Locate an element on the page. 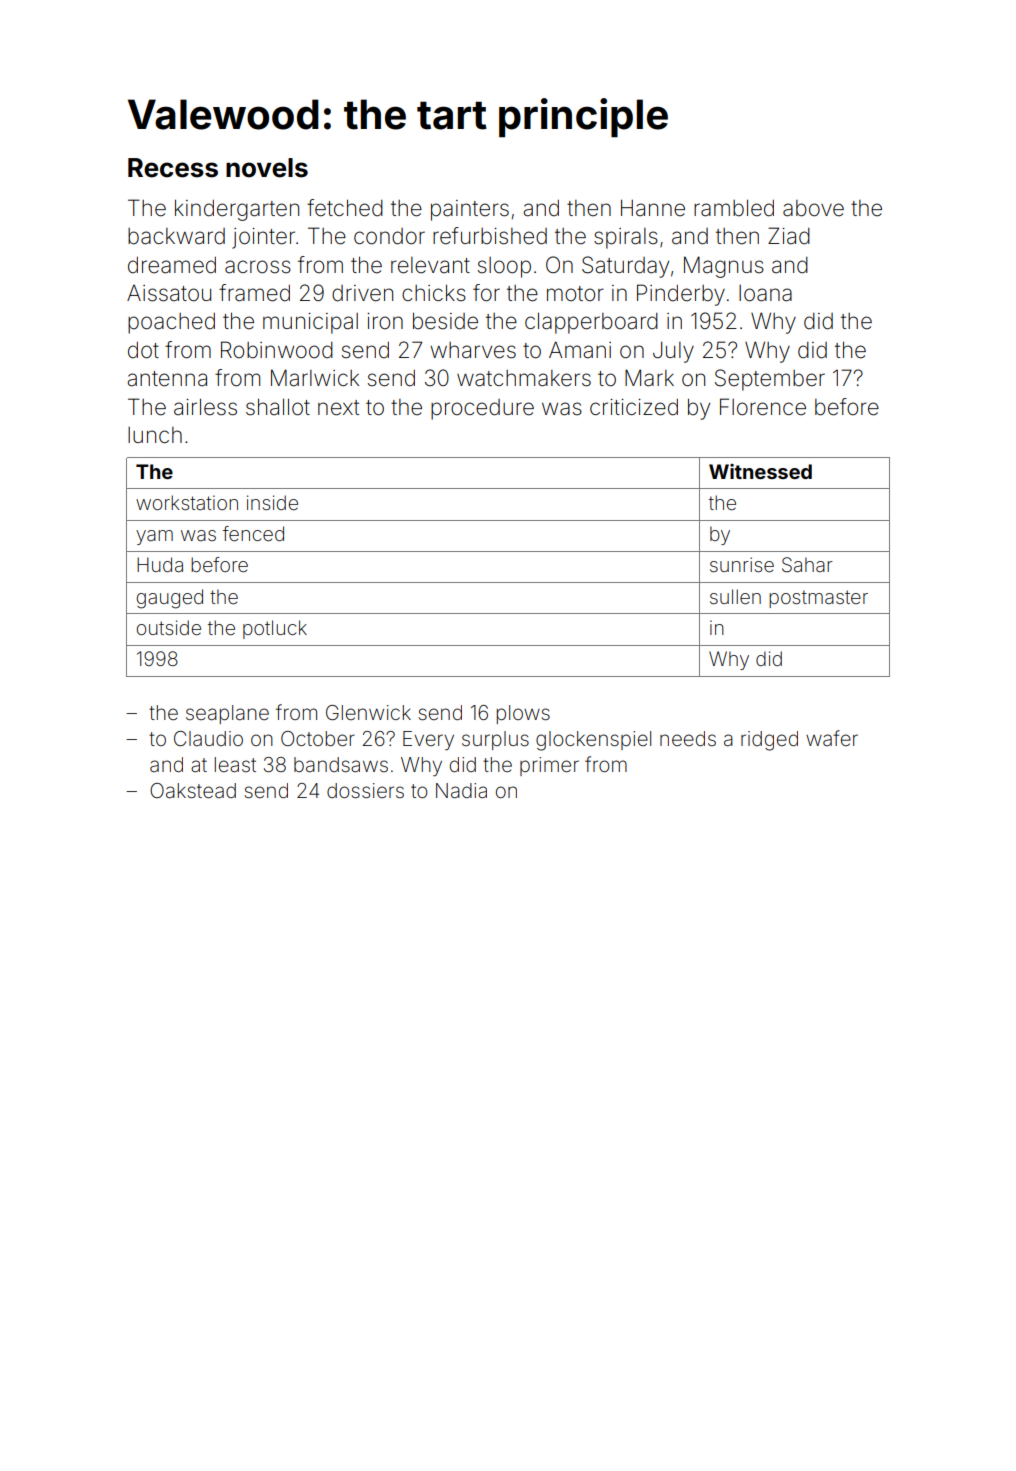 The width and height of the document is (1016, 1471). rambled is located at coordinates (734, 208).
